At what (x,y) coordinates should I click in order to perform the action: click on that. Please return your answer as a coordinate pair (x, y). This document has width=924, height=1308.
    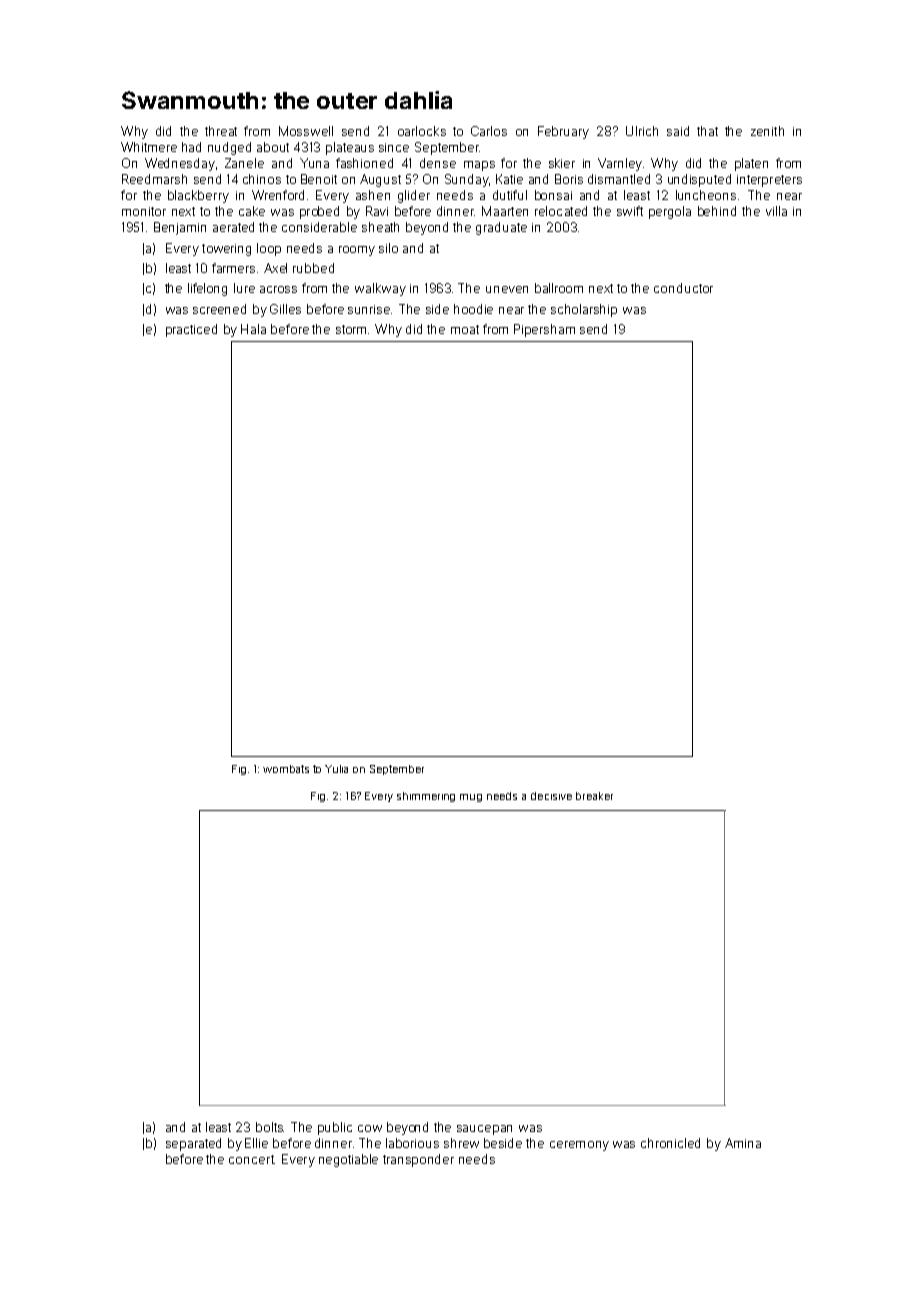
    Looking at the image, I should click on (707, 131).
